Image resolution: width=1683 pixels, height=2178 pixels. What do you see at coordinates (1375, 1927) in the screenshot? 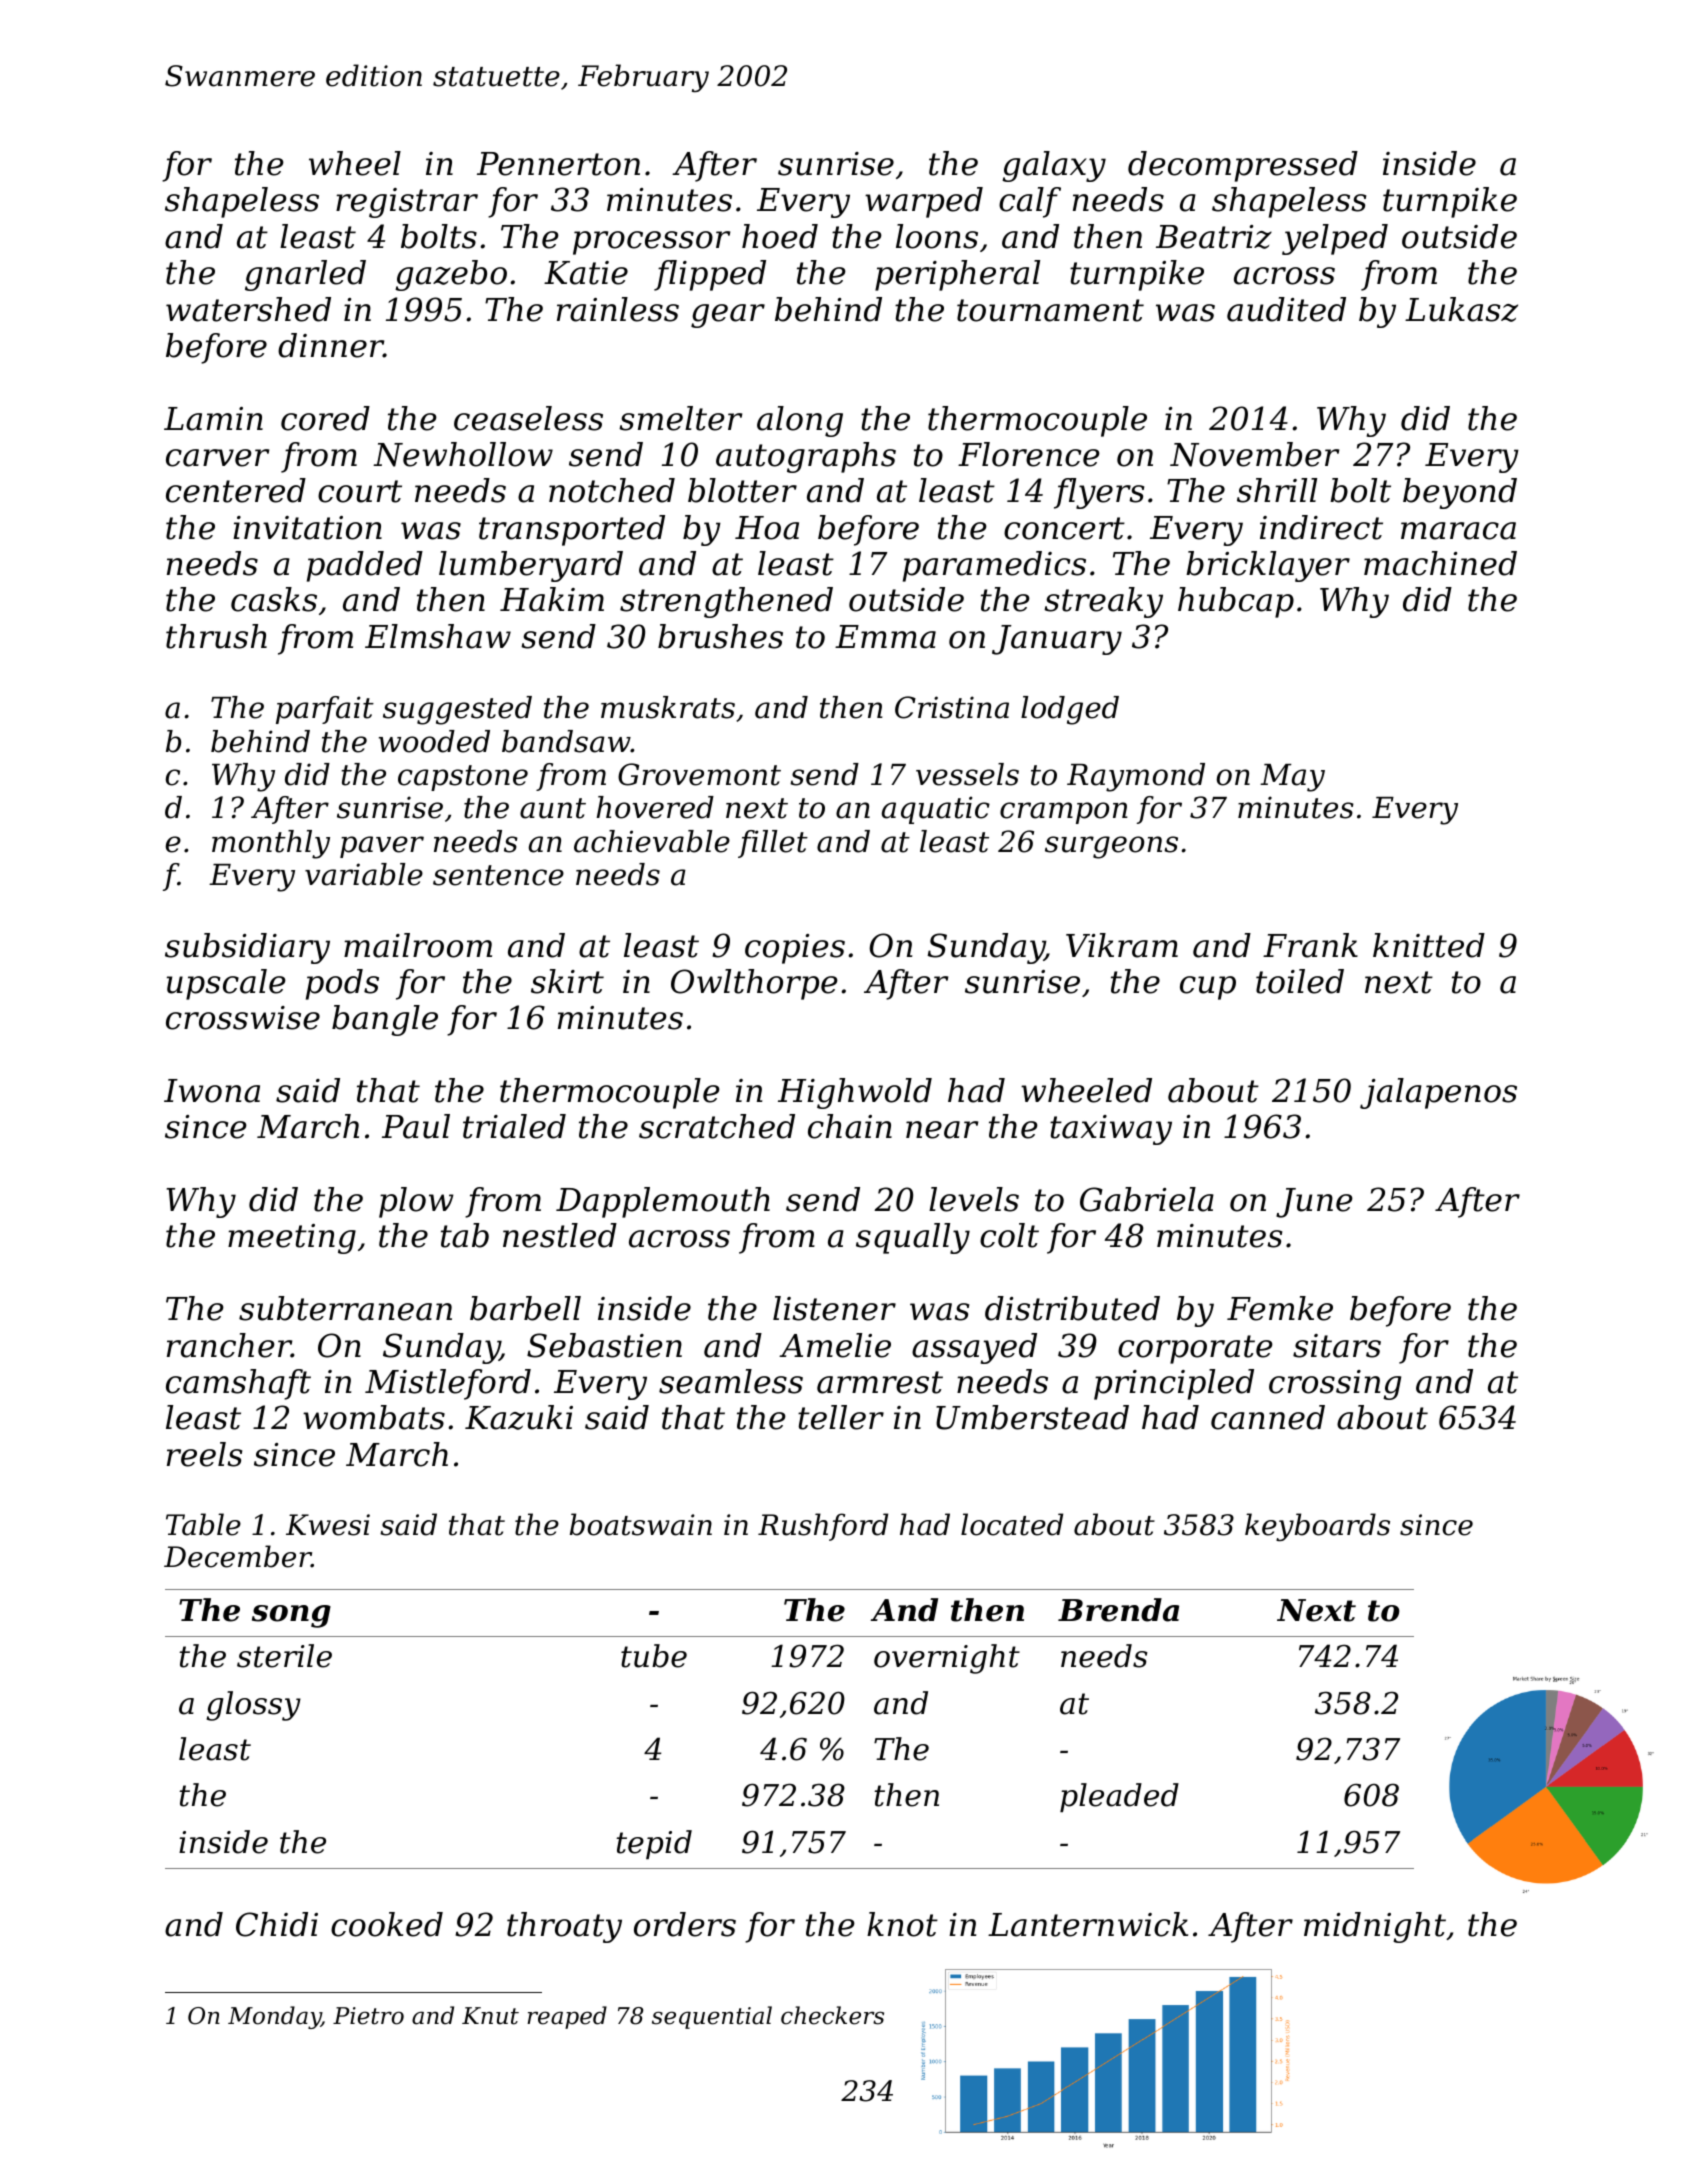
I see `midnight` at bounding box center [1375, 1927].
